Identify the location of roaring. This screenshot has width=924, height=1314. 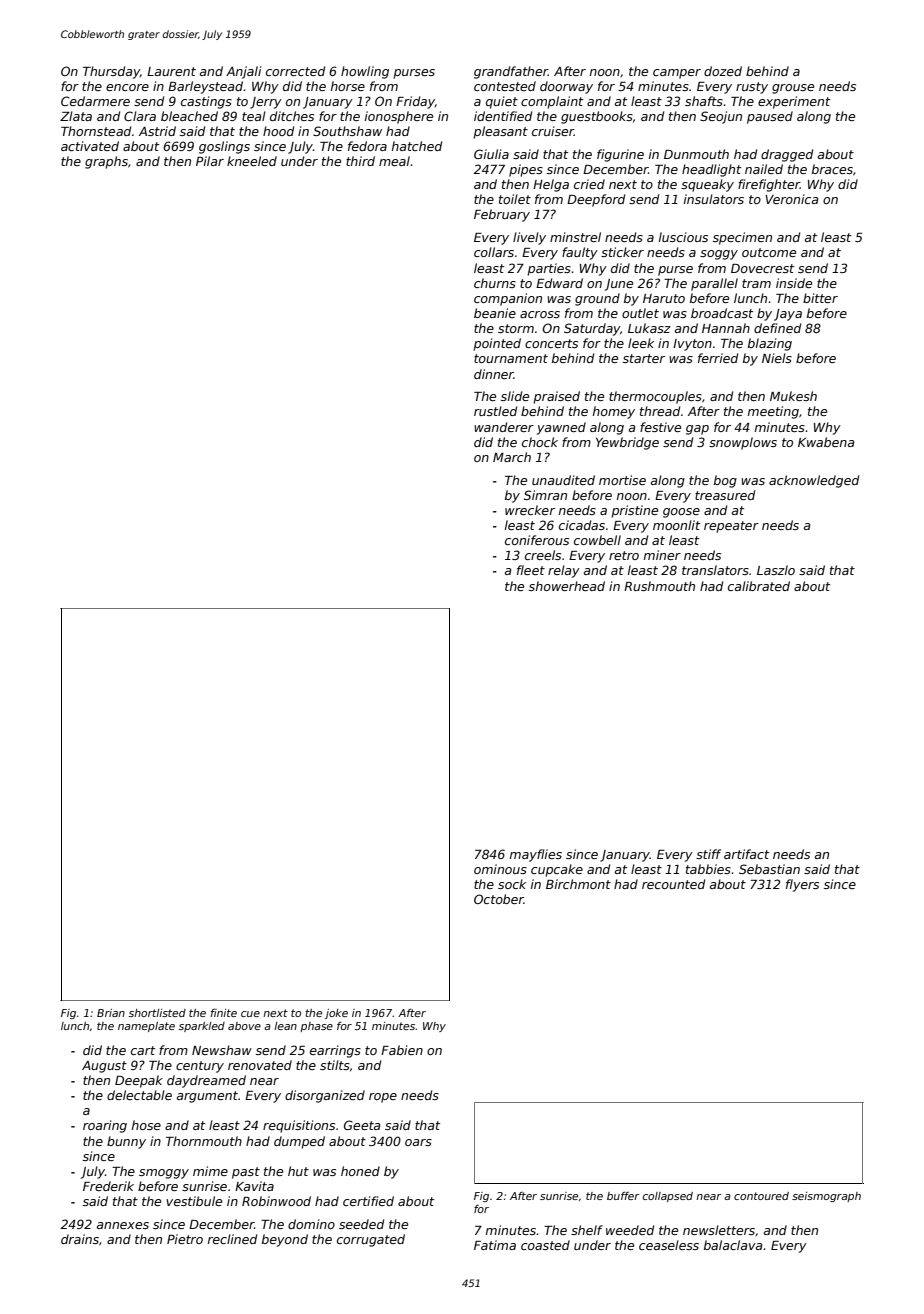
(105, 1126).
